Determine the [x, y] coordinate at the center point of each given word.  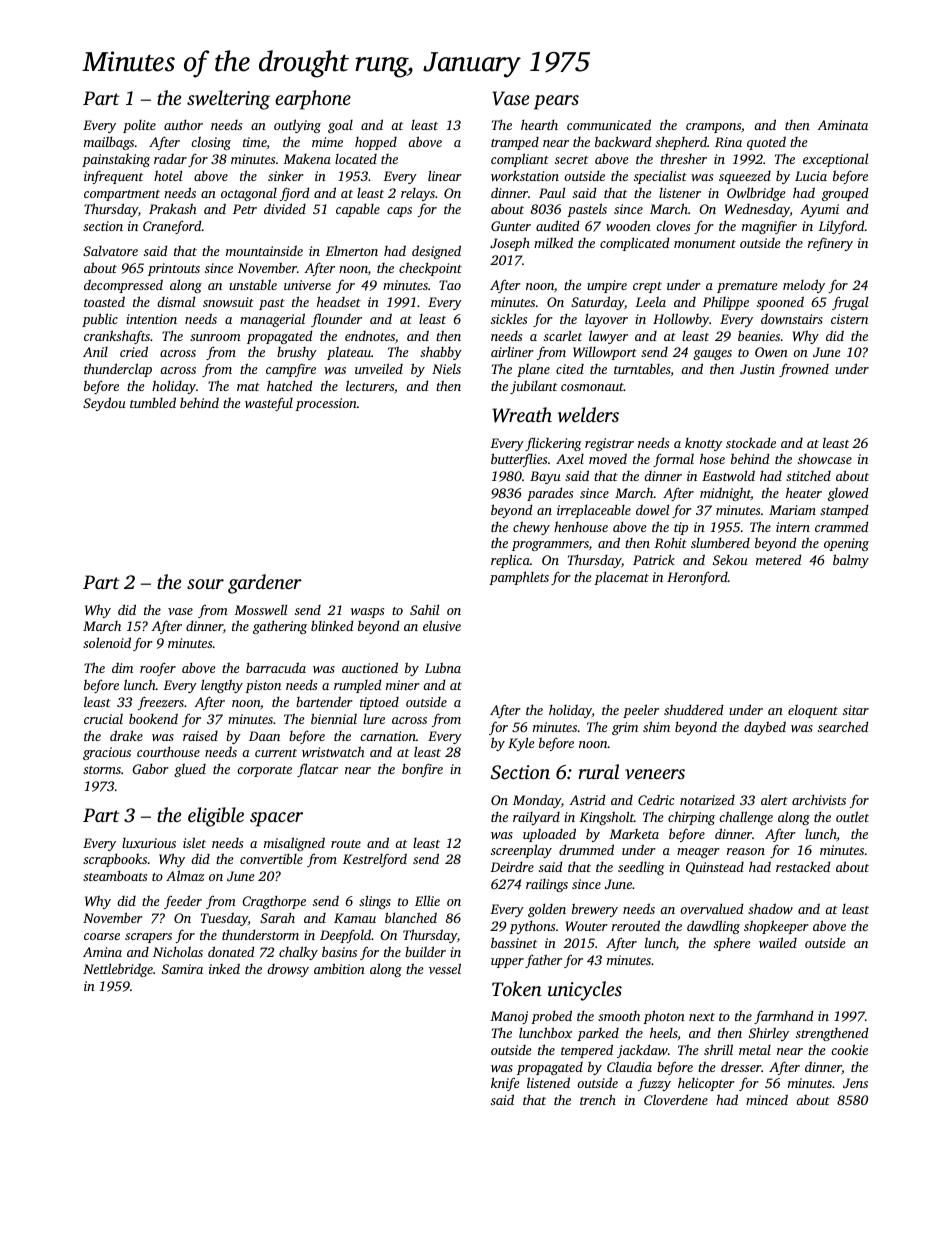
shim [656, 726]
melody [804, 286]
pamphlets [519, 578]
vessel [445, 968]
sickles [509, 318]
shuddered [694, 709]
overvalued [712, 908]
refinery [830, 244]
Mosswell [260, 609]
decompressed [123, 286]
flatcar [317, 770]
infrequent [113, 177]
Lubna [443, 667]
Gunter [511, 226]
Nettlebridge [118, 970]
